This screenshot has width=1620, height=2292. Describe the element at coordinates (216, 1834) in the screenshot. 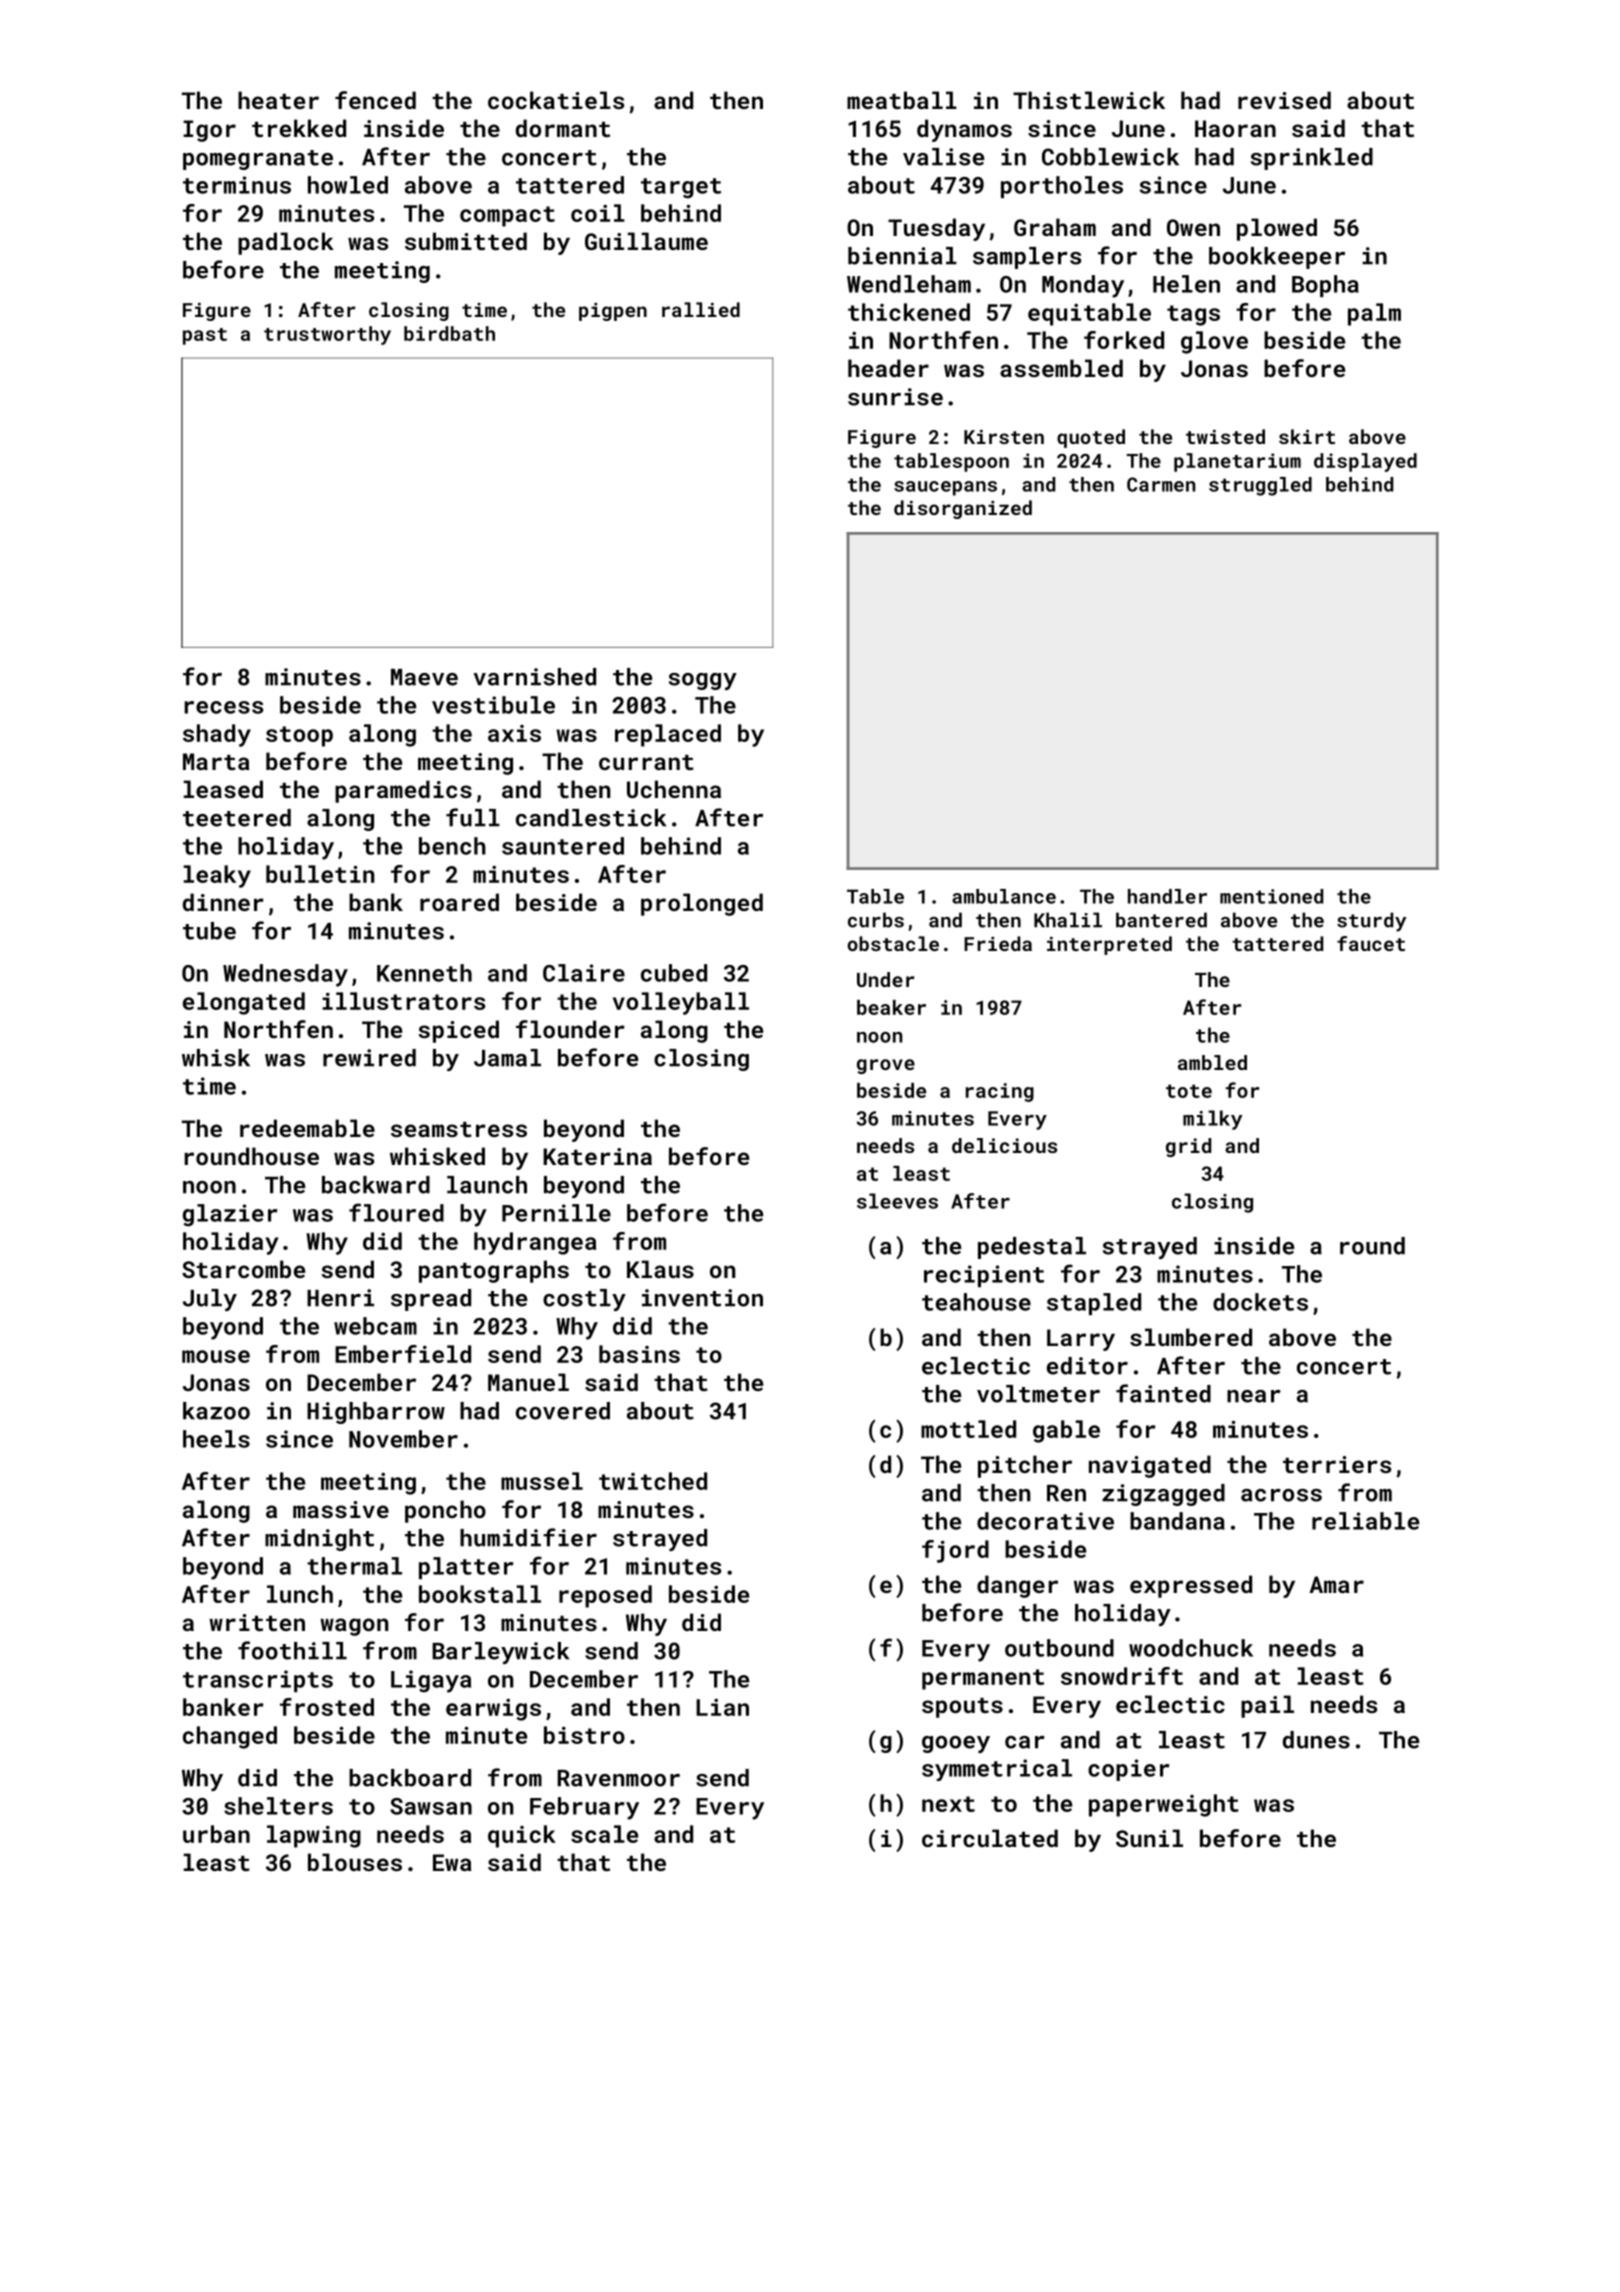

I see `urban` at that location.
